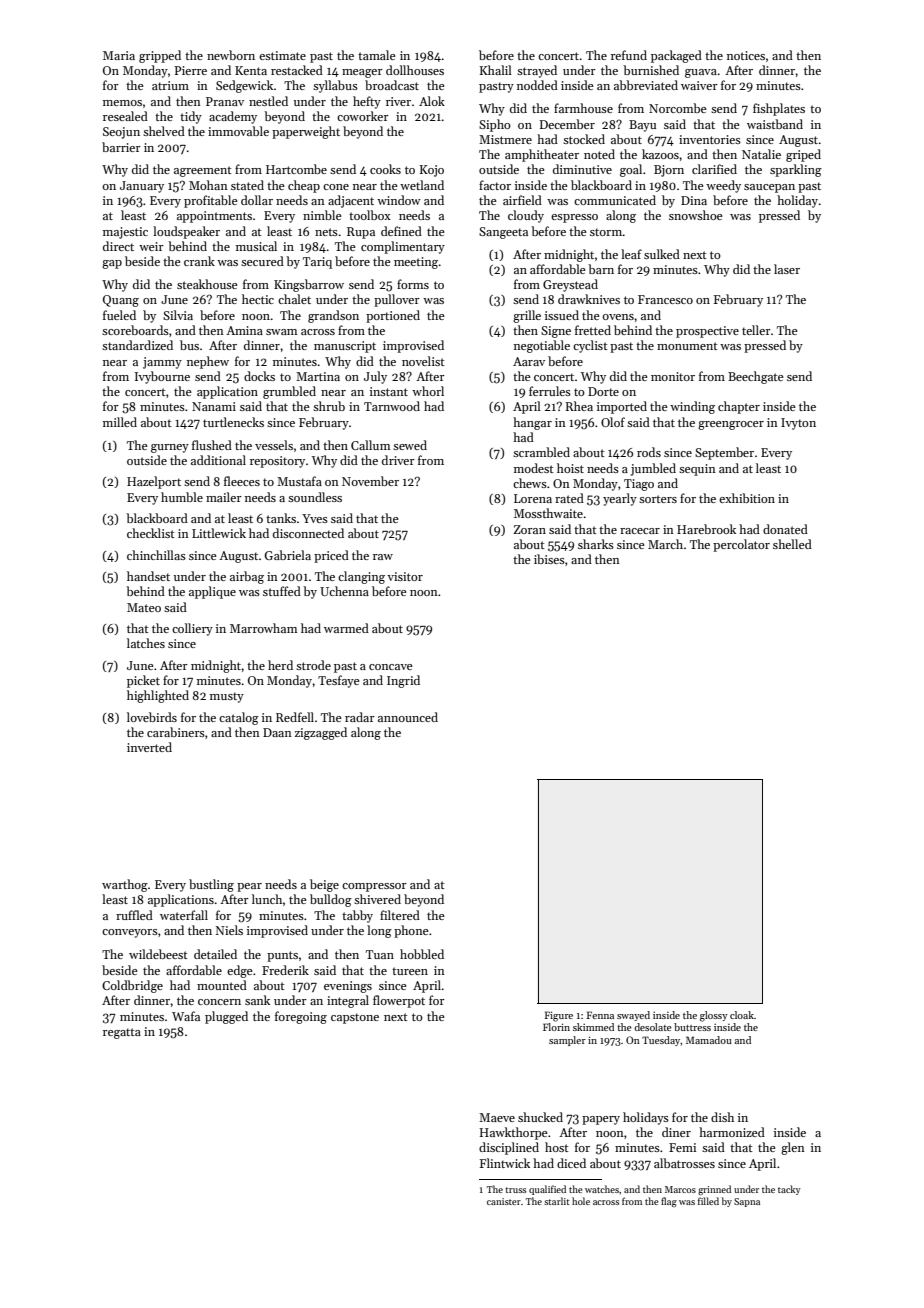 The width and height of the screenshot is (924, 1308). What do you see at coordinates (571, 1163) in the screenshot?
I see `diced` at bounding box center [571, 1163].
